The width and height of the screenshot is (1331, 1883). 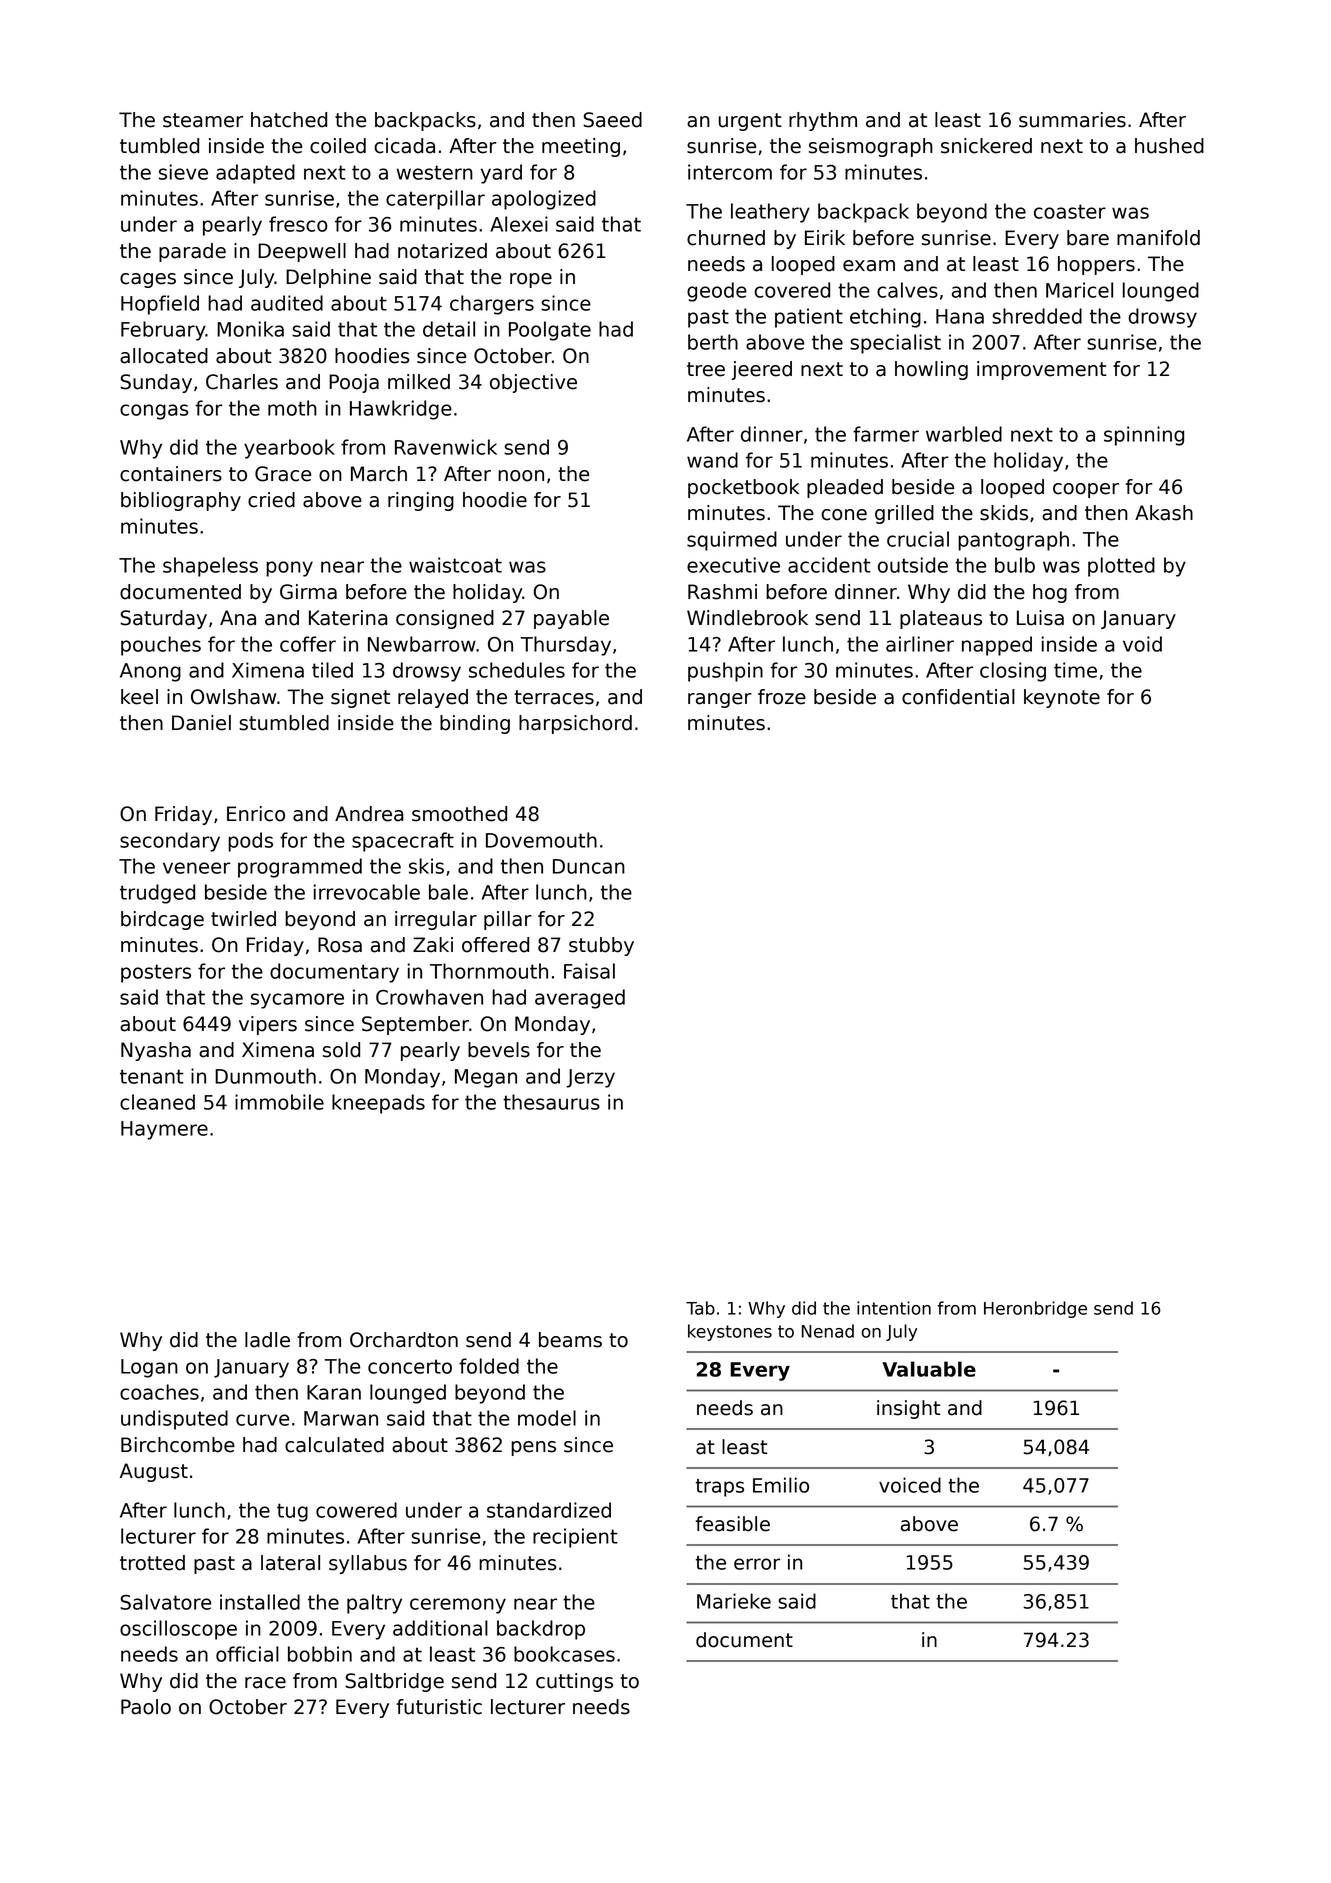 What do you see at coordinates (201, 723) in the screenshot?
I see `Daniel` at bounding box center [201, 723].
